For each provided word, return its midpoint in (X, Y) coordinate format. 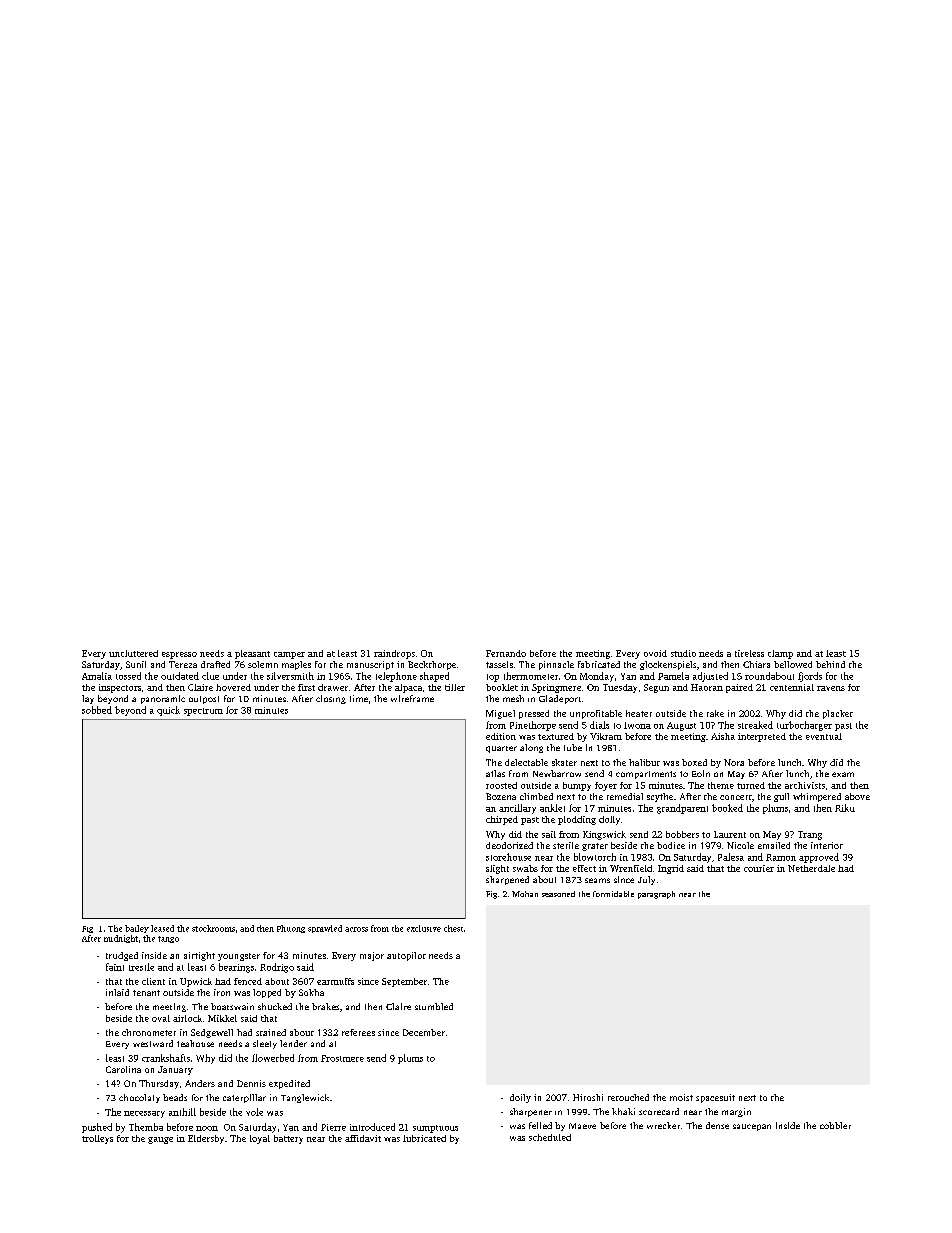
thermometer (531, 676)
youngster (239, 957)
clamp (780, 654)
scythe (660, 797)
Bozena (501, 796)
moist (681, 1097)
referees (358, 1032)
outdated (180, 676)
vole (254, 1112)
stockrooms (213, 928)
